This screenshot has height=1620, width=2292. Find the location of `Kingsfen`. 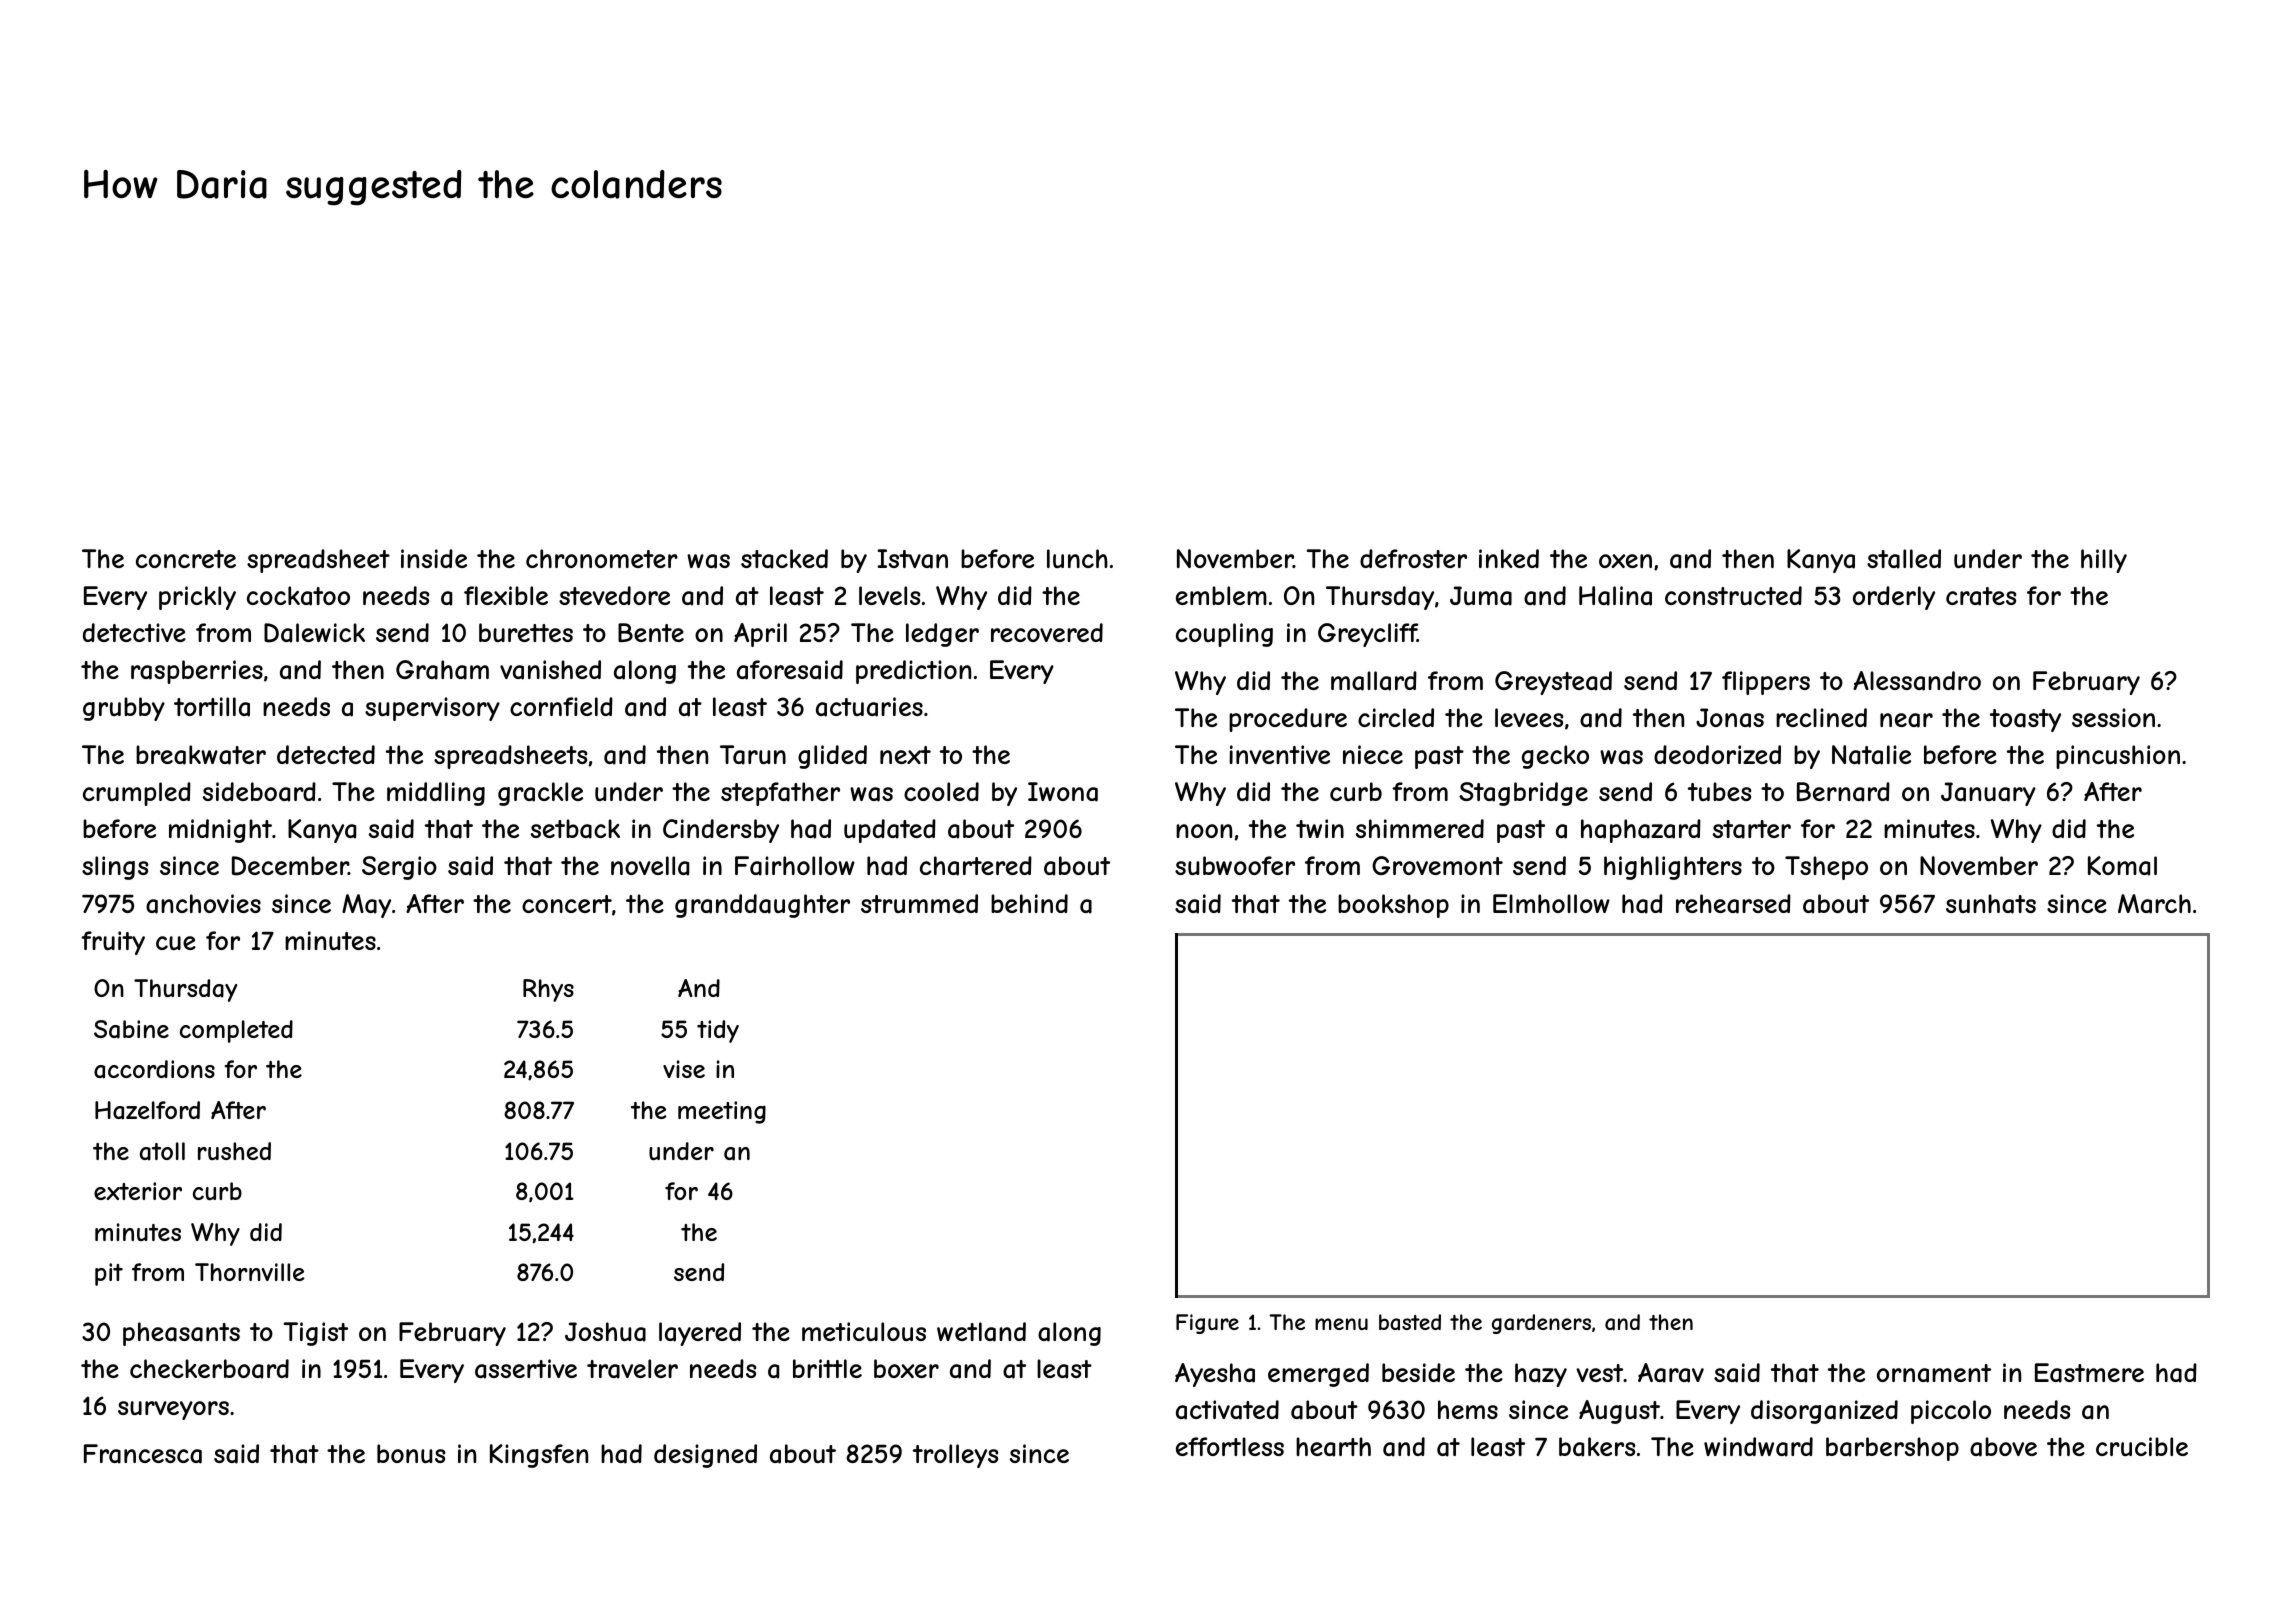

Kingsfen is located at coordinates (539, 1456).
